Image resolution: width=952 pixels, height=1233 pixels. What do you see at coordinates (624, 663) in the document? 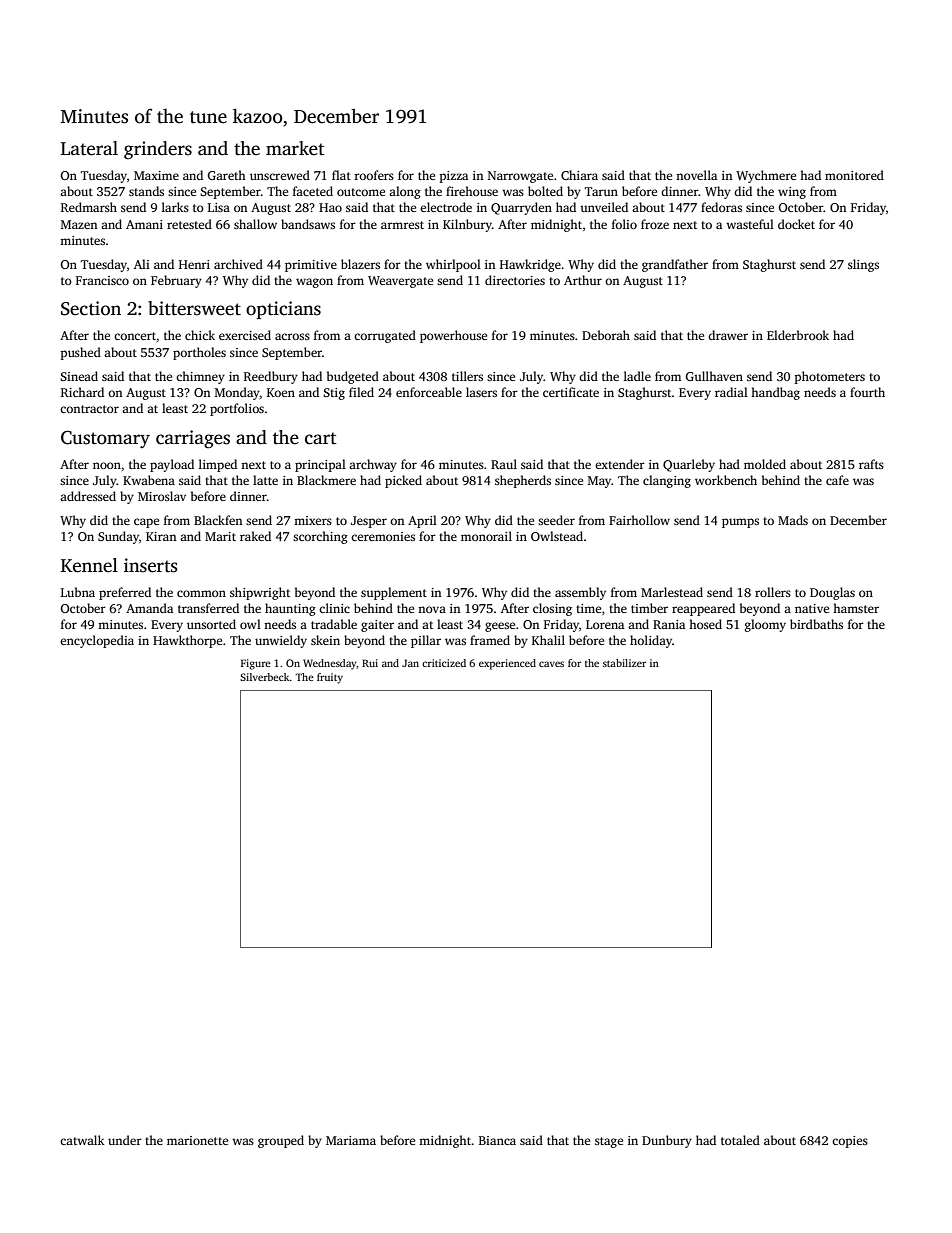
I see `stabilizer` at bounding box center [624, 663].
